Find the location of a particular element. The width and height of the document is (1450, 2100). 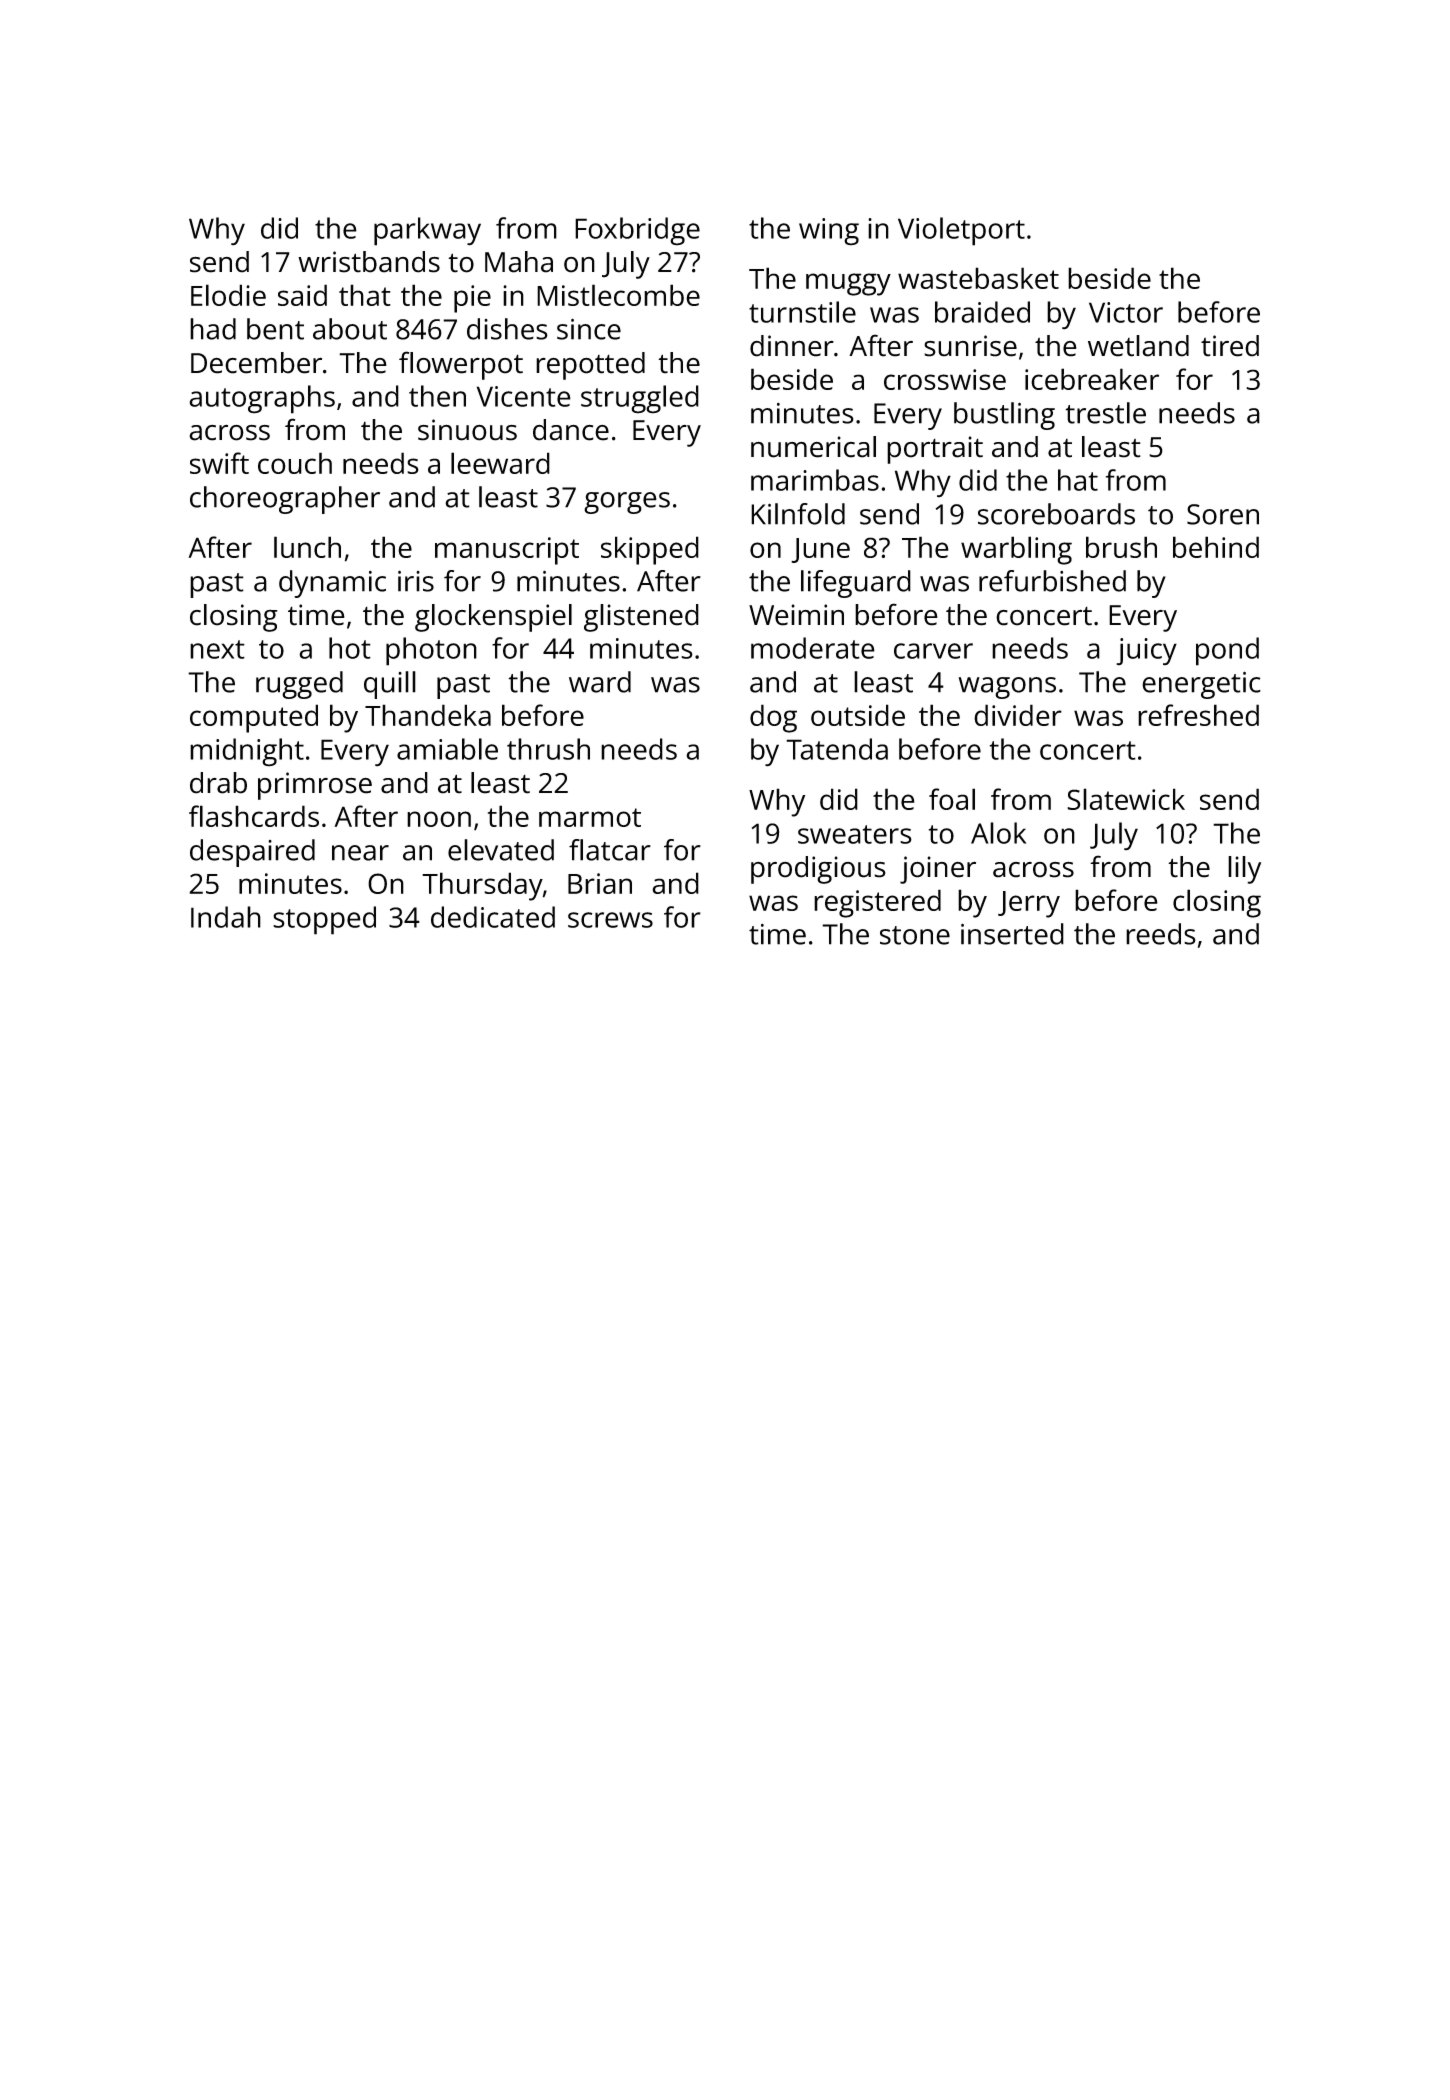

that is located at coordinates (365, 295).
